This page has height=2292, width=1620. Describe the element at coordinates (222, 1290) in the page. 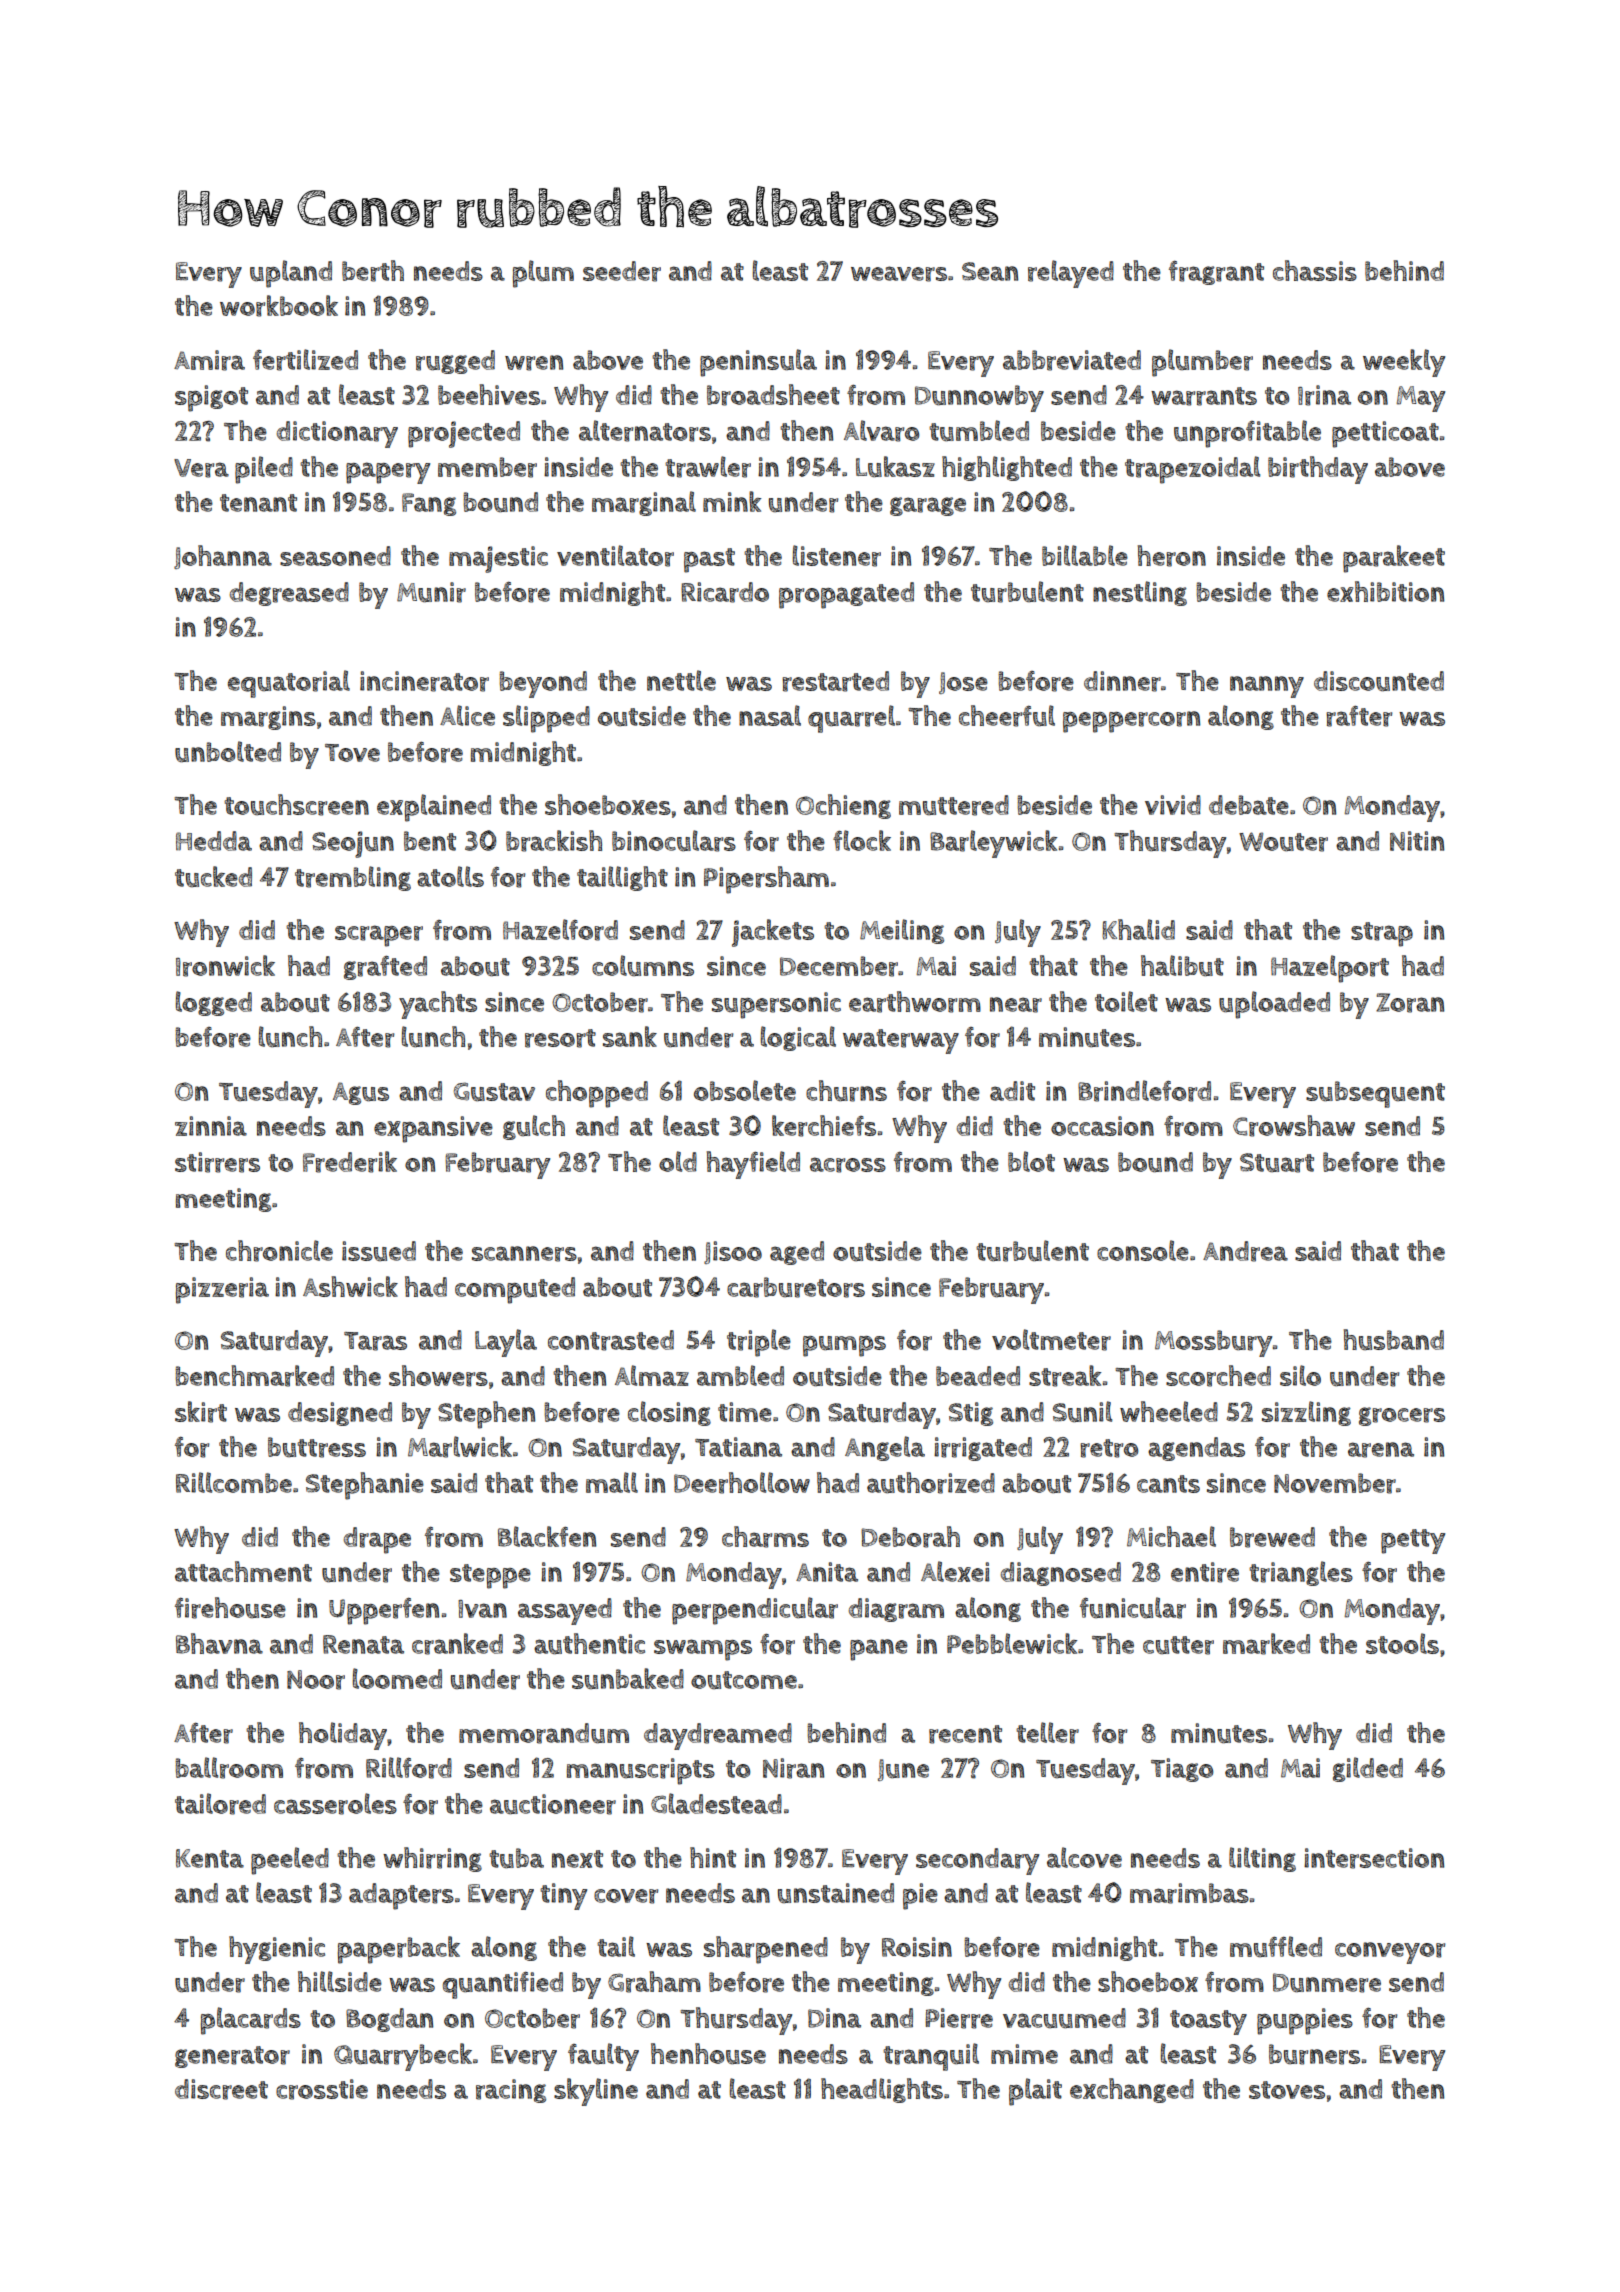

I see `pizzeria` at that location.
